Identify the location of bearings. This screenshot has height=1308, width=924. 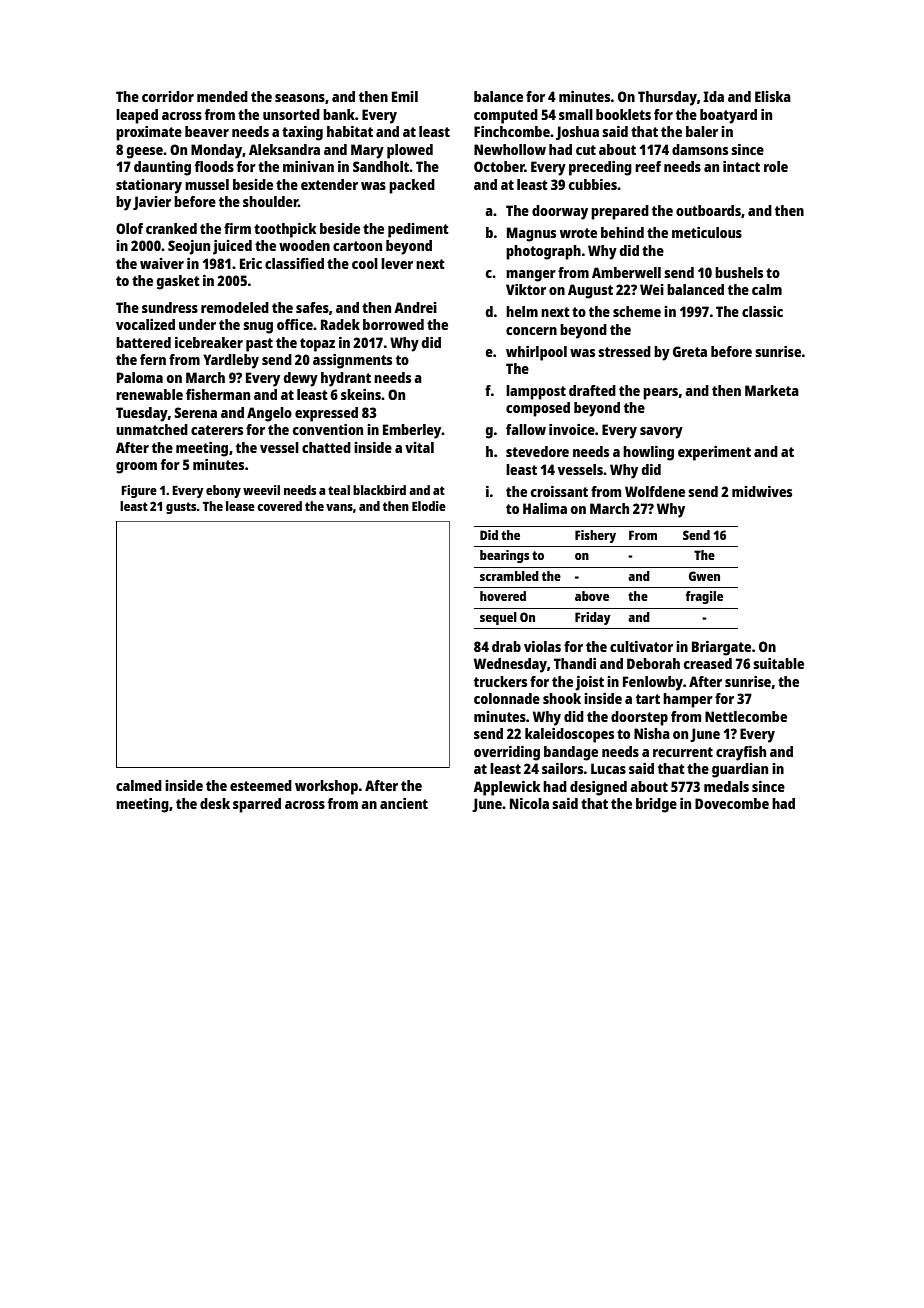
(505, 556).
